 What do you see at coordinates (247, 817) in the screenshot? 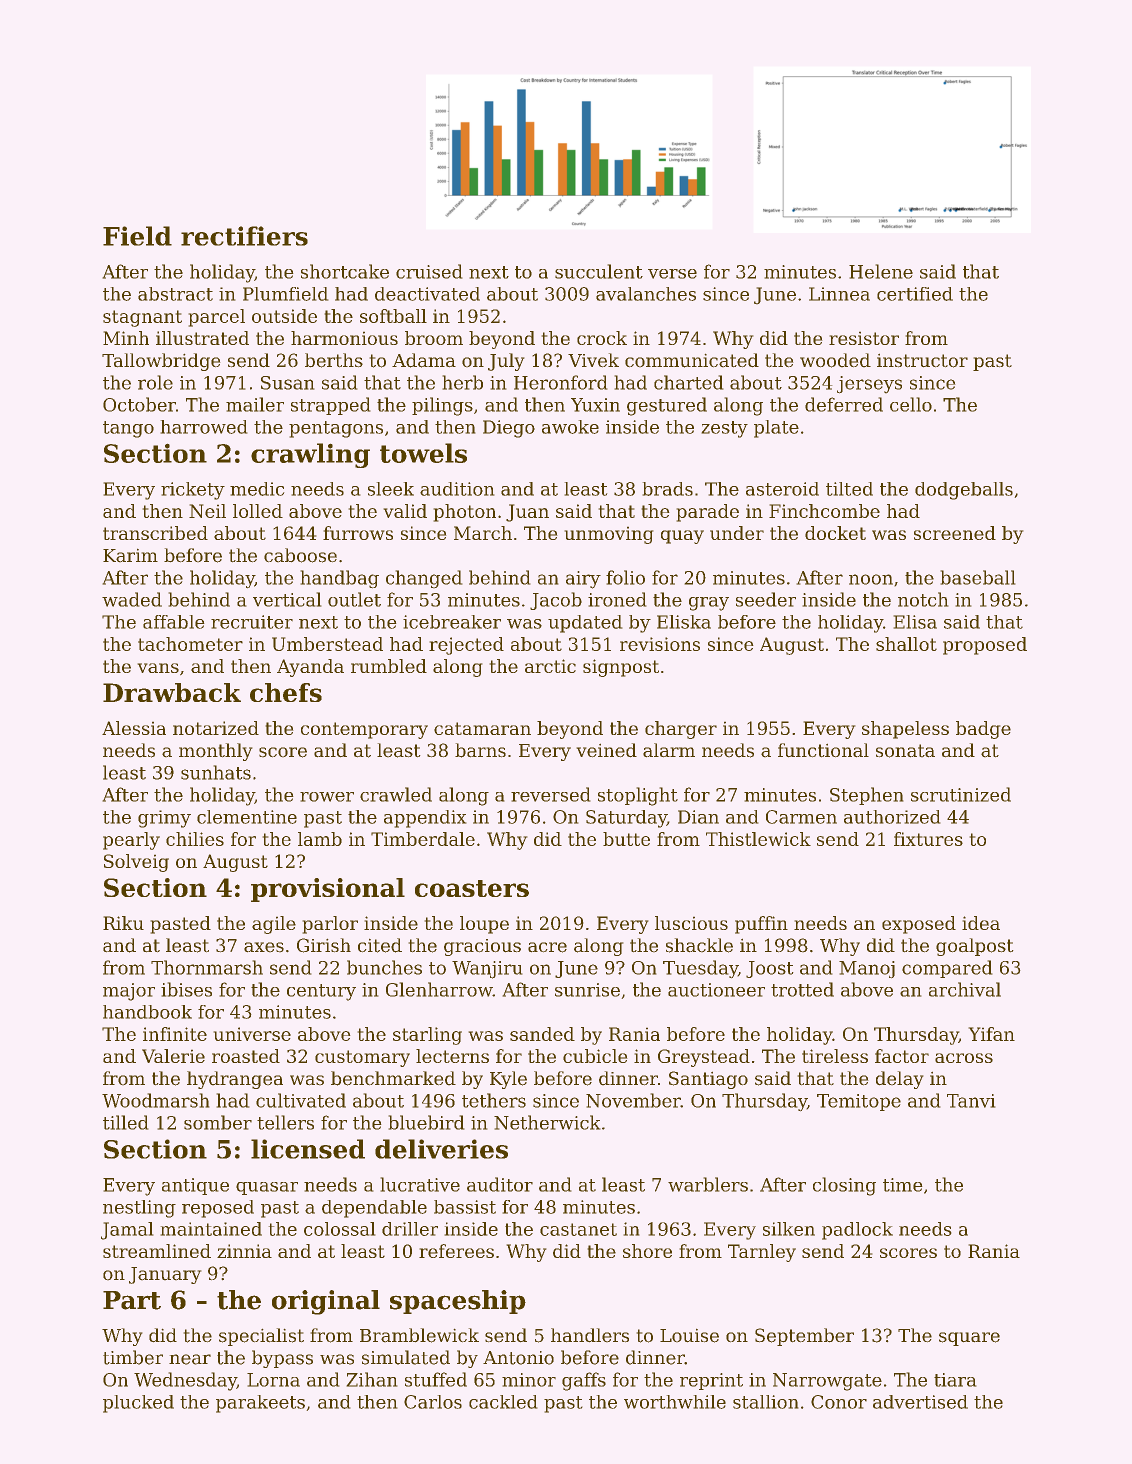
I see `clementine` at bounding box center [247, 817].
